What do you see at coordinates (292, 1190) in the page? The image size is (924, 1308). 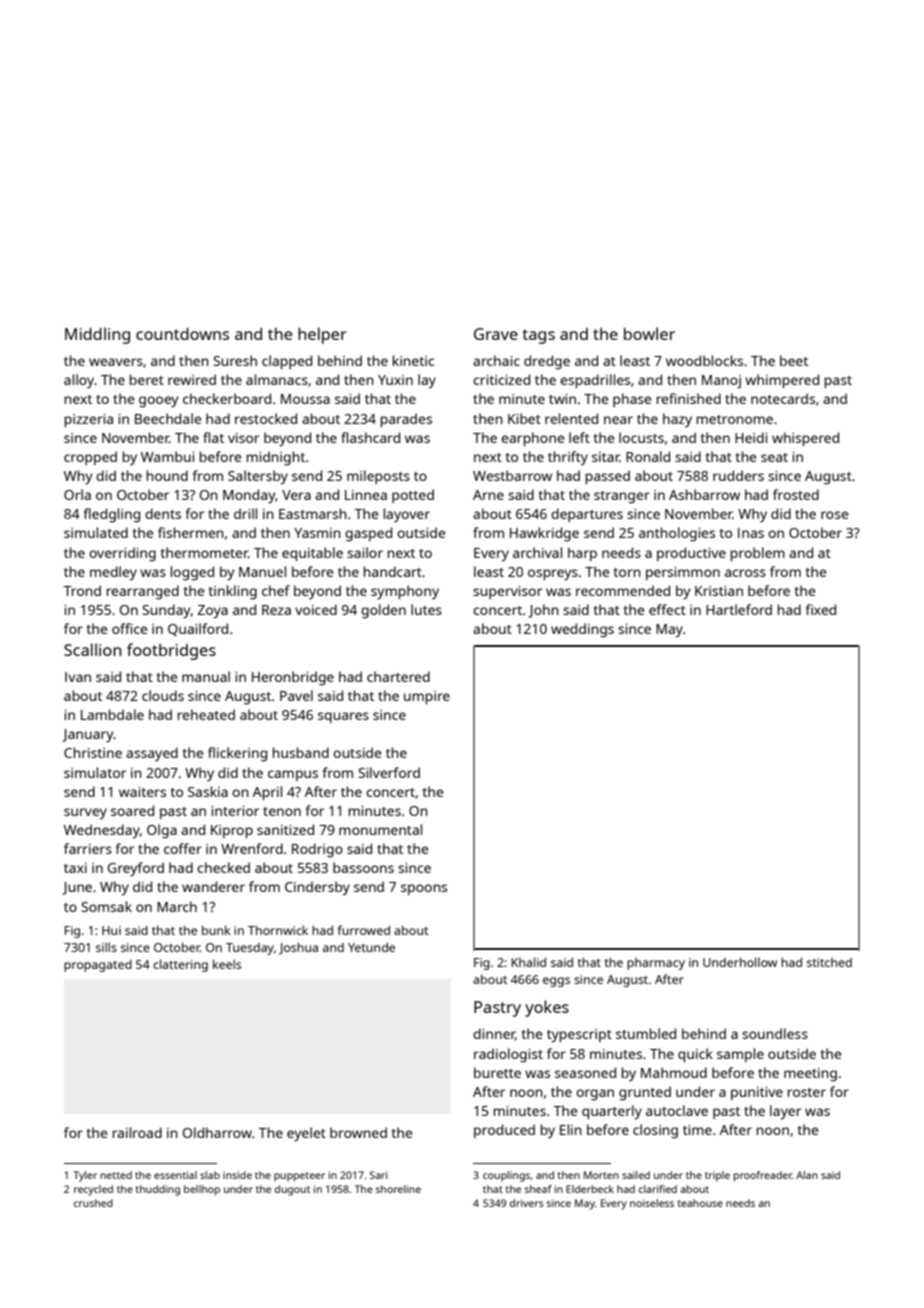 I see `dugout` at bounding box center [292, 1190].
